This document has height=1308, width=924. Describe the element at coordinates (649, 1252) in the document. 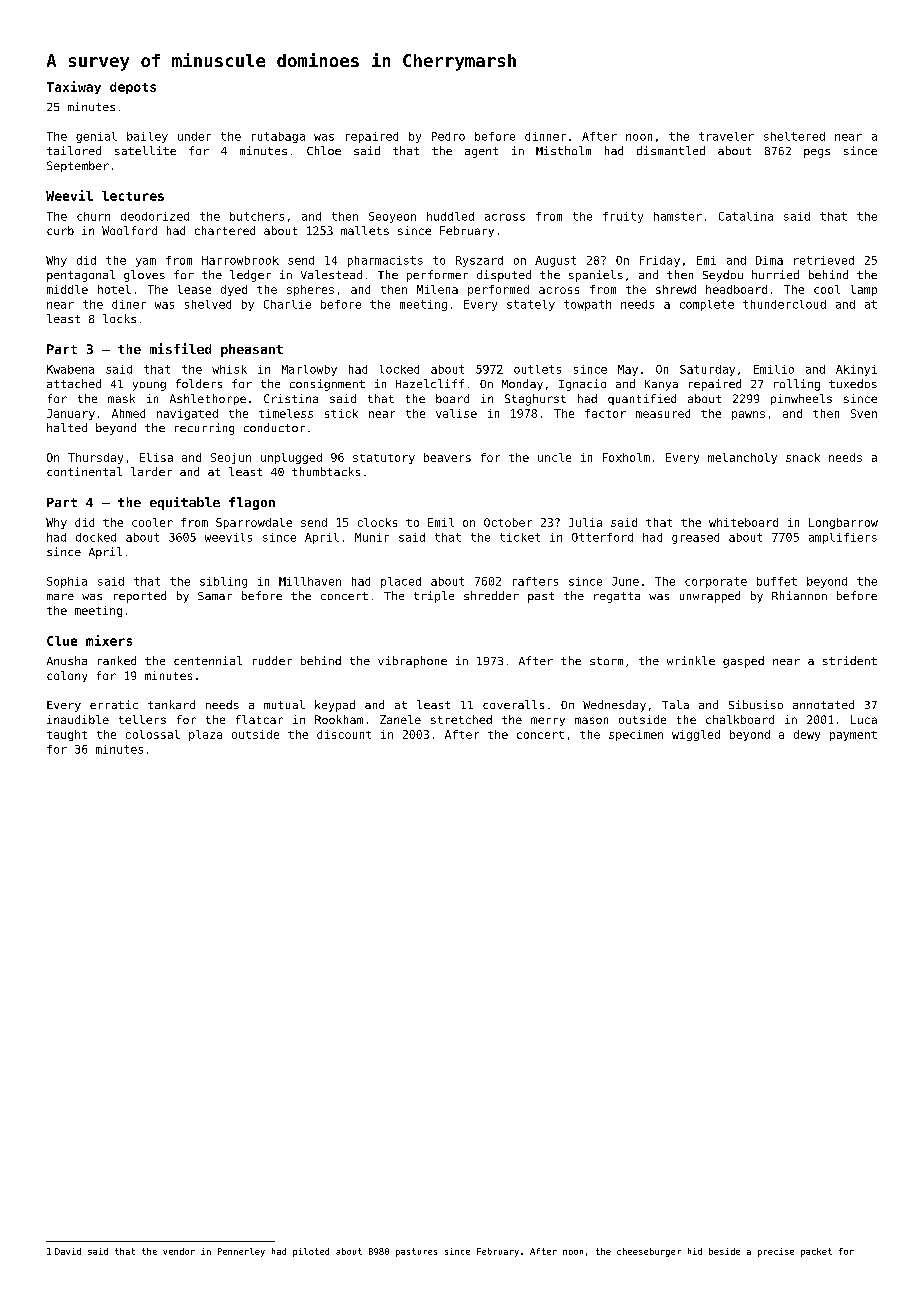

I see `cheeseburger` at that location.
